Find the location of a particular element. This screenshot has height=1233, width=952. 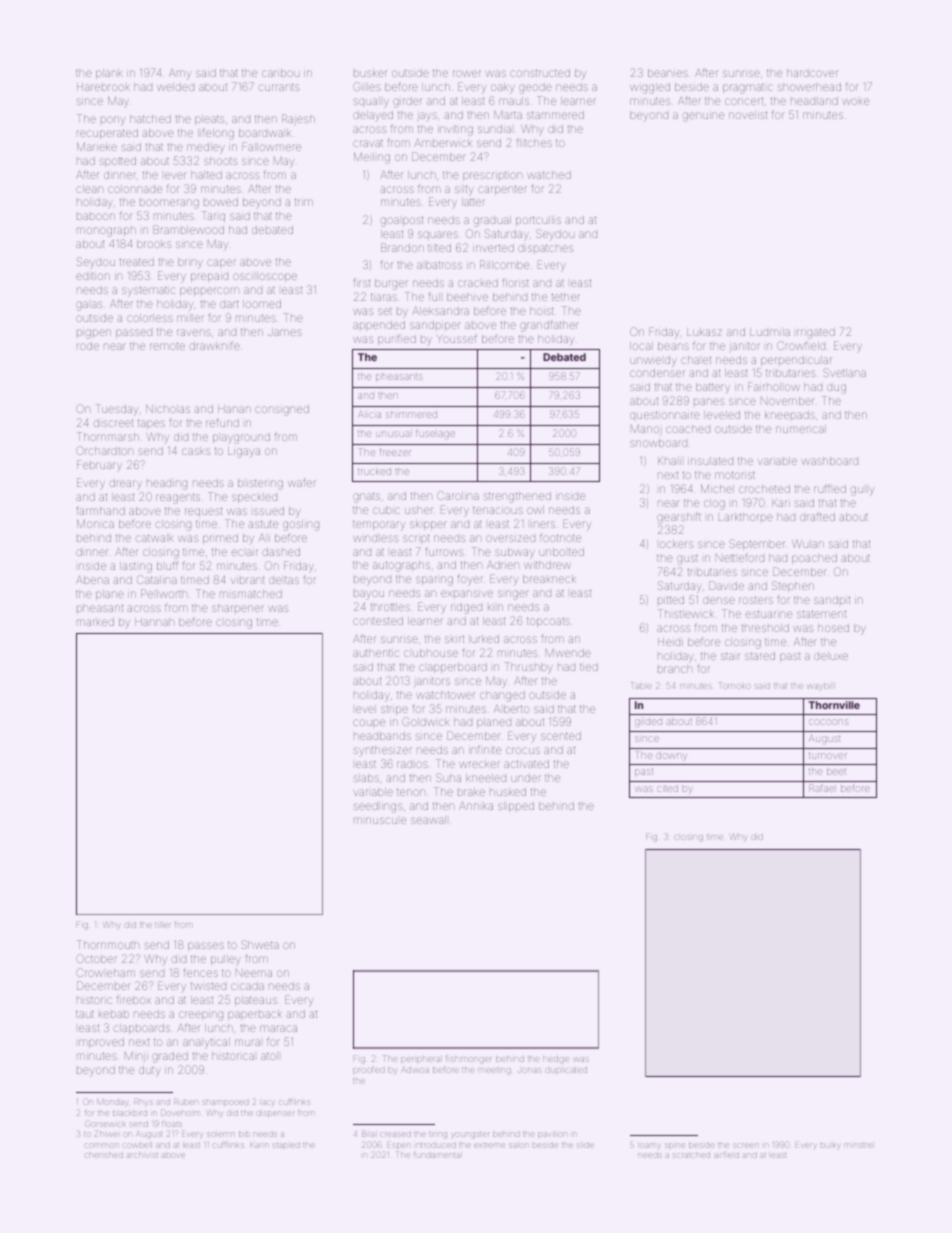

gnats is located at coordinates (366, 497).
